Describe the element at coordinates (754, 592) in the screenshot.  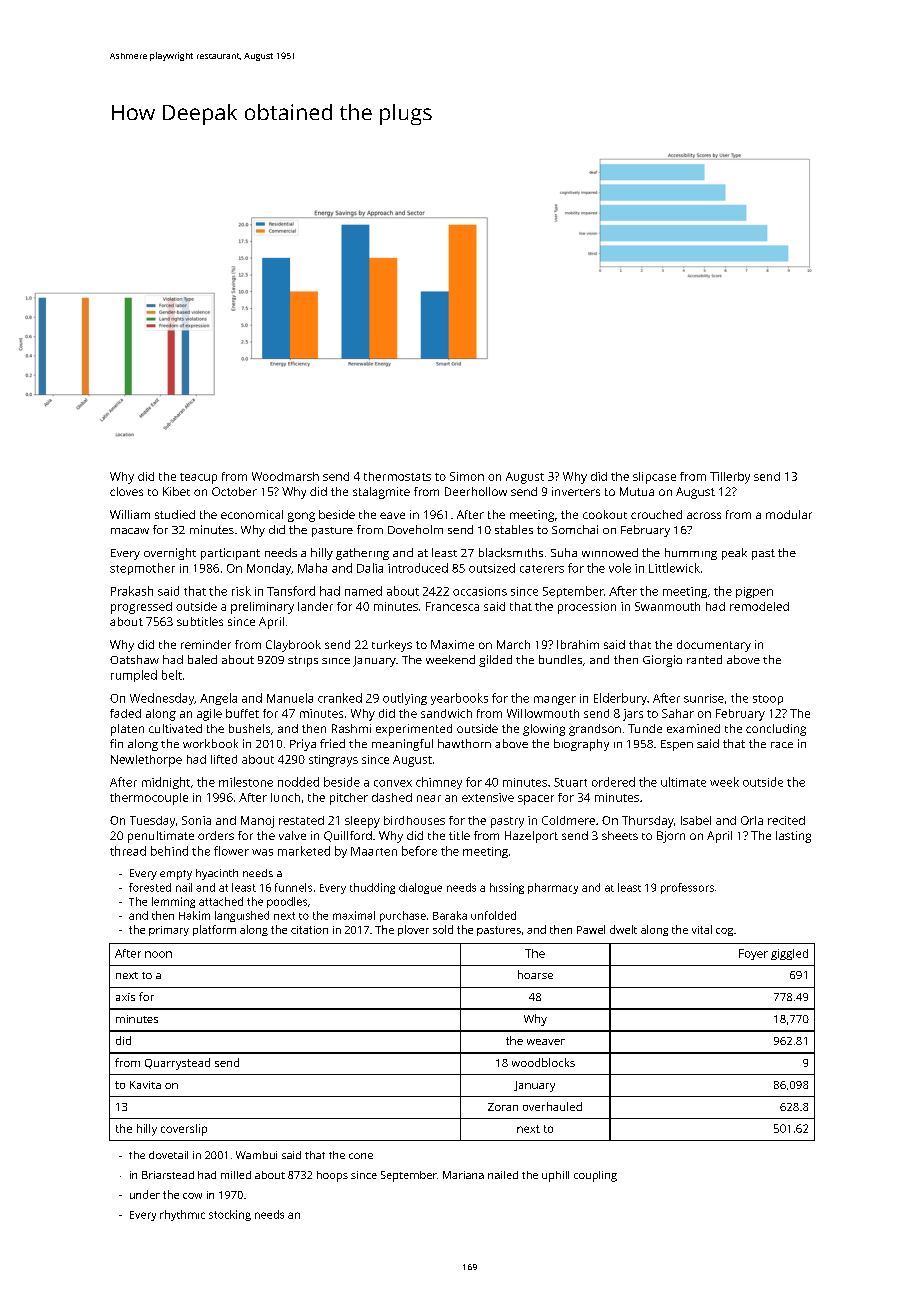
I see `pigpen` at that location.
